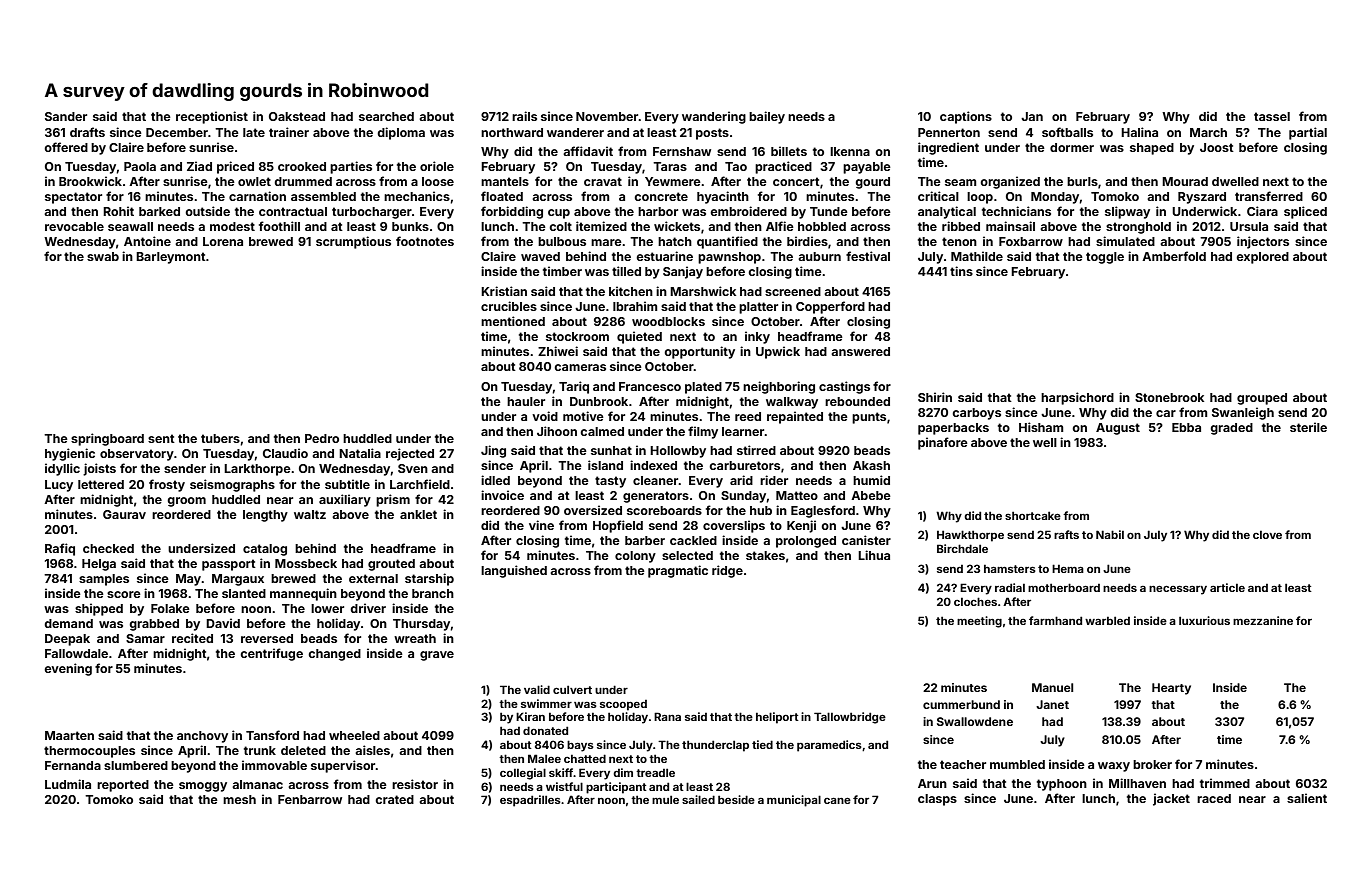  Describe the element at coordinates (1269, 196) in the screenshot. I see `transferred` at that location.
